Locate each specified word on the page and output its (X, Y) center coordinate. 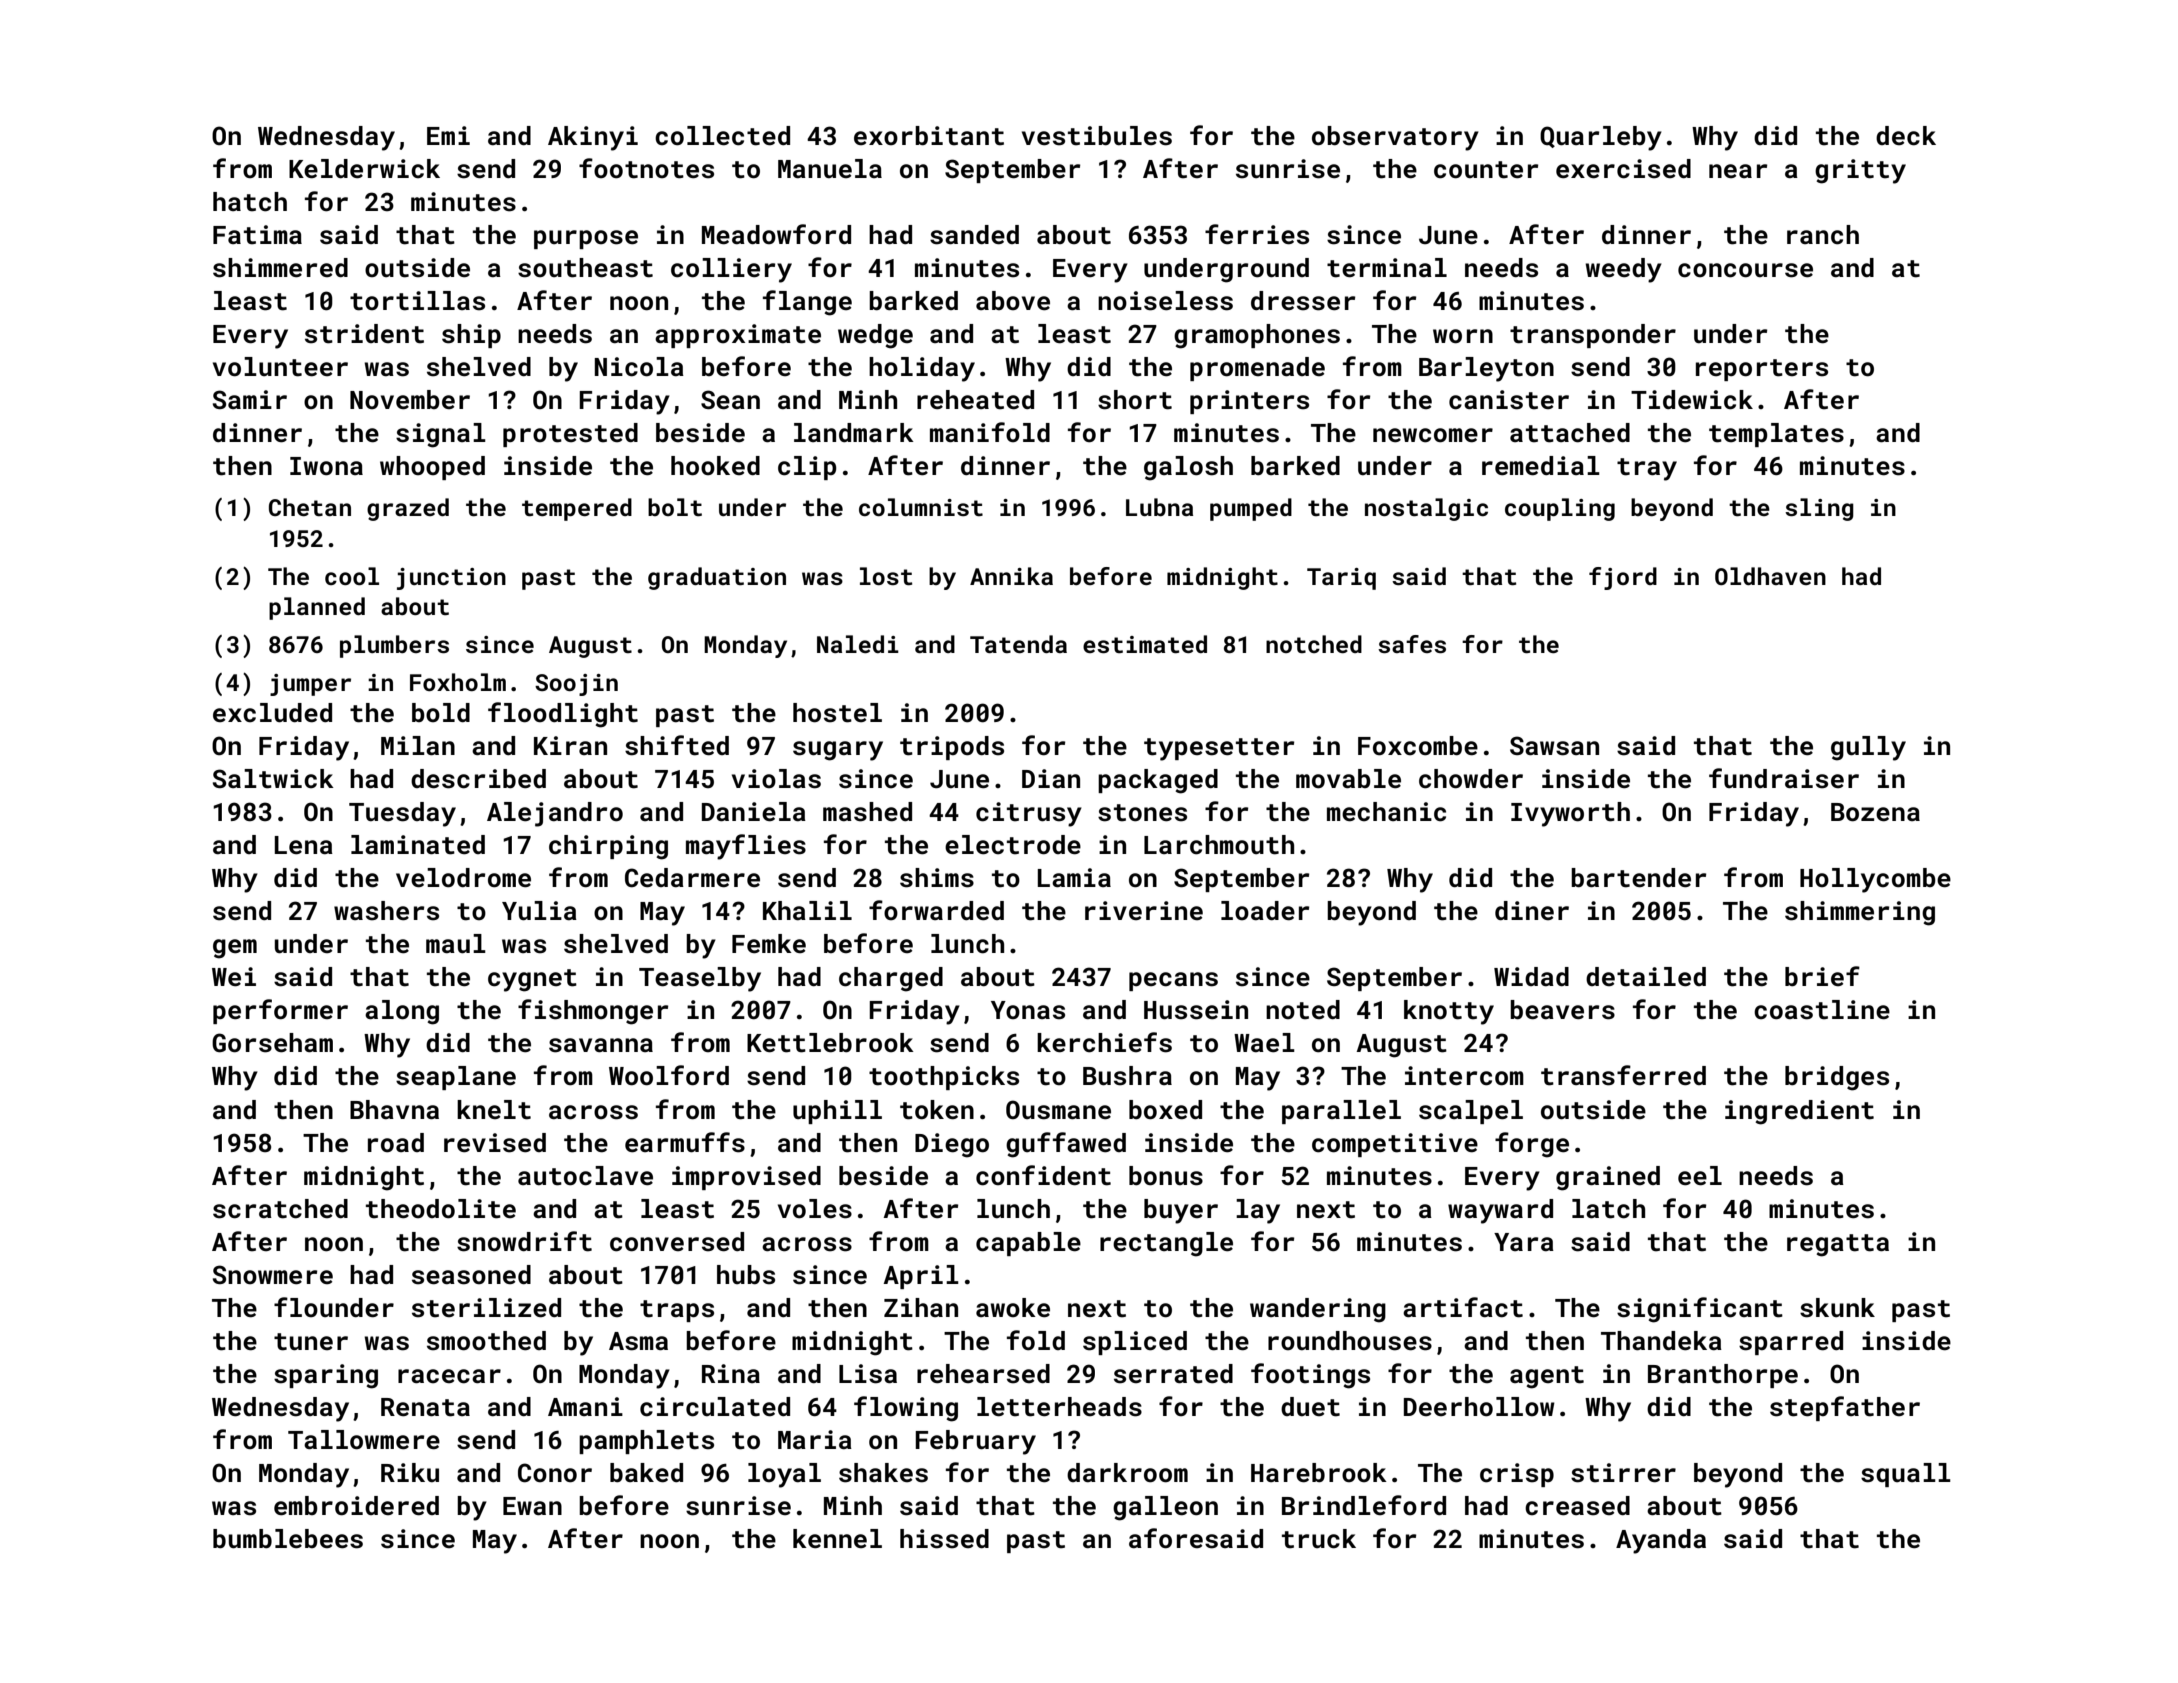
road (396, 1143)
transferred (1623, 1075)
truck (1319, 1539)
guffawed (1066, 1145)
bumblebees (288, 1539)
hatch (250, 202)
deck (1906, 136)
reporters (1762, 370)
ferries (1257, 234)
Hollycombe (1875, 880)
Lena (304, 845)
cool (352, 576)
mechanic (1386, 812)
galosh (1188, 468)
